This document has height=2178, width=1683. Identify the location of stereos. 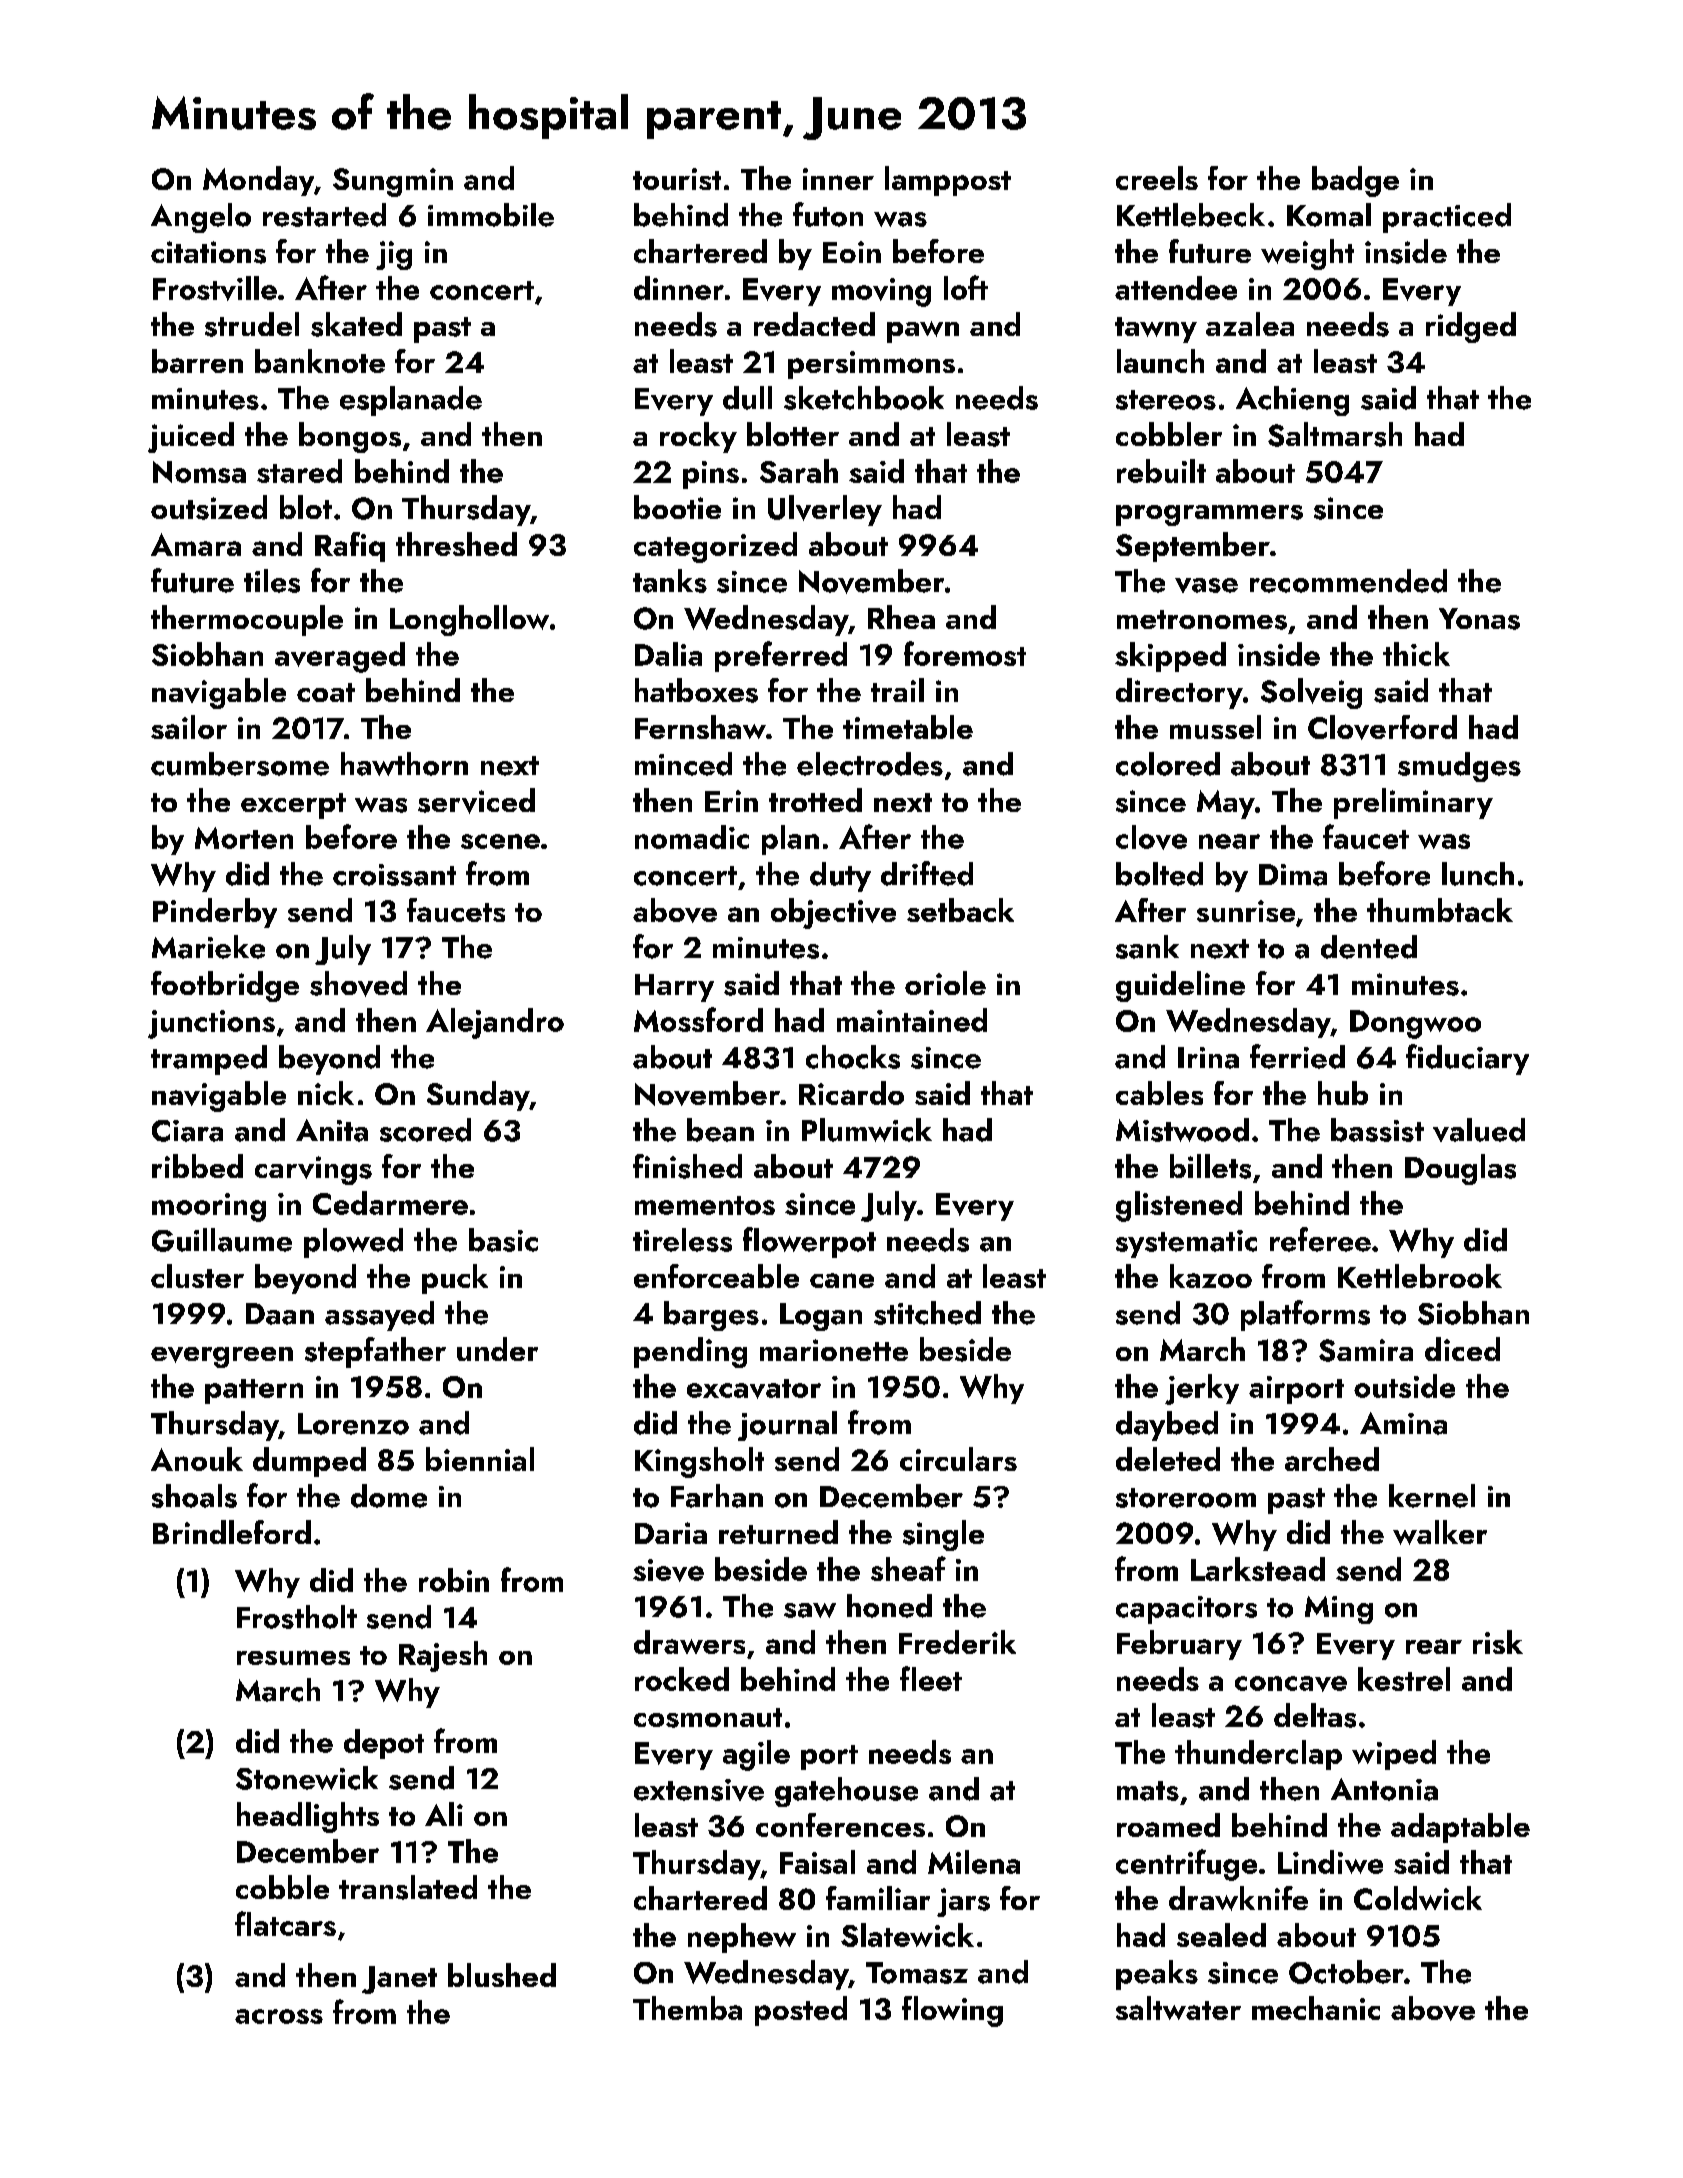
(1166, 400).
